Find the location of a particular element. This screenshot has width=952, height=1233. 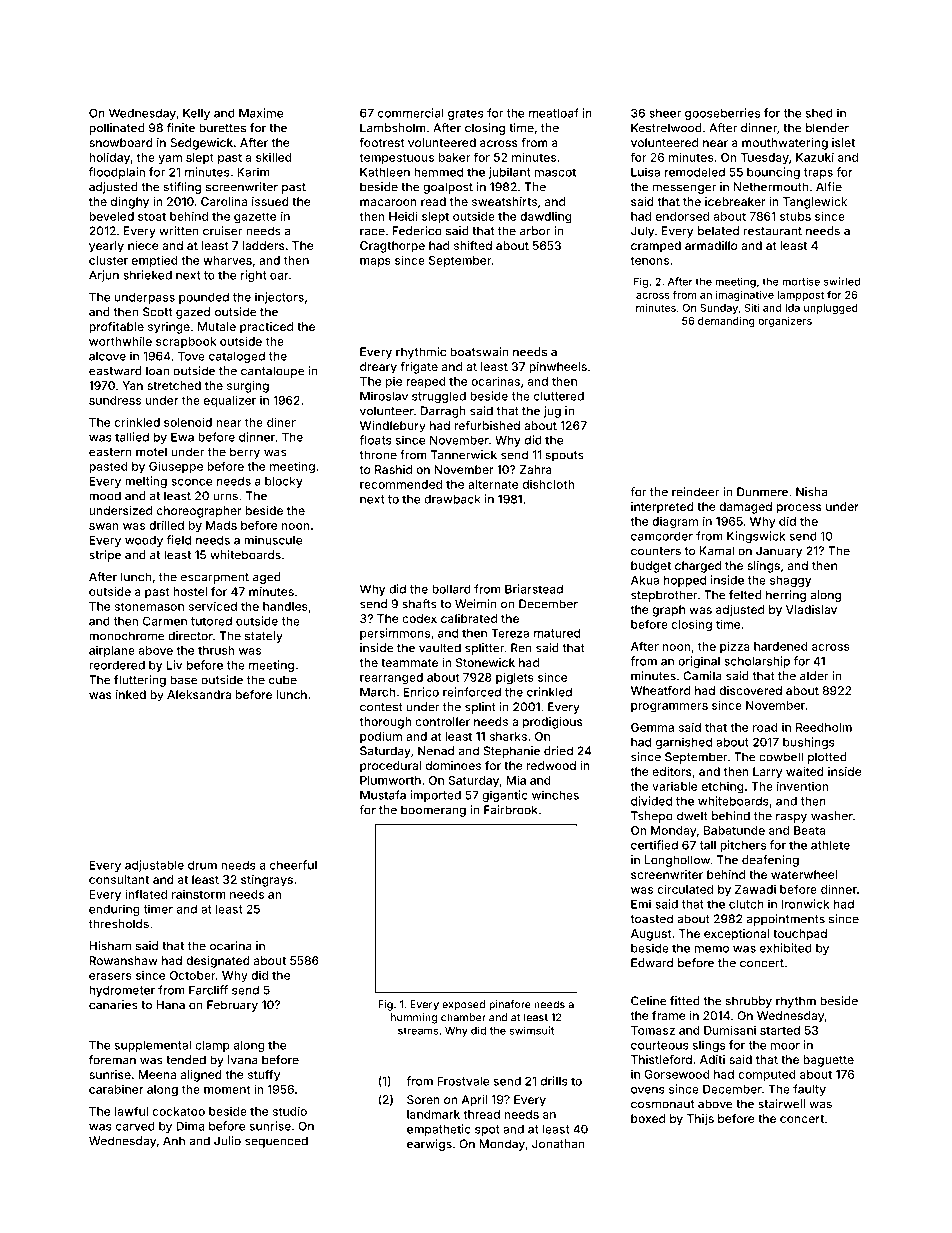

drum is located at coordinates (202, 865).
